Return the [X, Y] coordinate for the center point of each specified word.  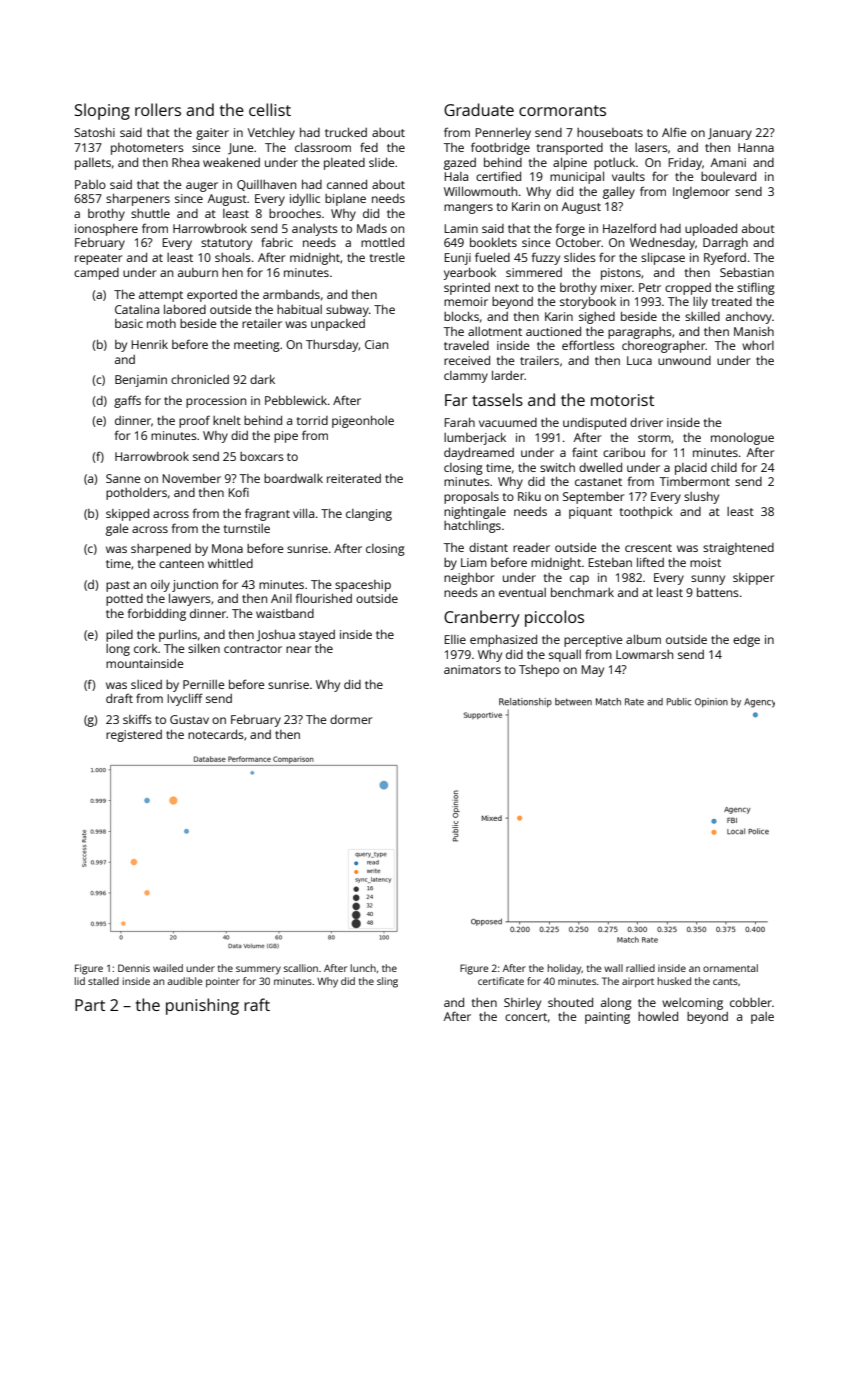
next [507, 288]
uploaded [711, 230]
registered [134, 736]
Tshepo [539, 671]
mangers [468, 209]
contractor [253, 649]
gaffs [127, 401]
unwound [684, 360]
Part [90, 1005]
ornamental [730, 968]
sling [387, 982]
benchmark [582, 592]
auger [202, 187]
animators [472, 669]
